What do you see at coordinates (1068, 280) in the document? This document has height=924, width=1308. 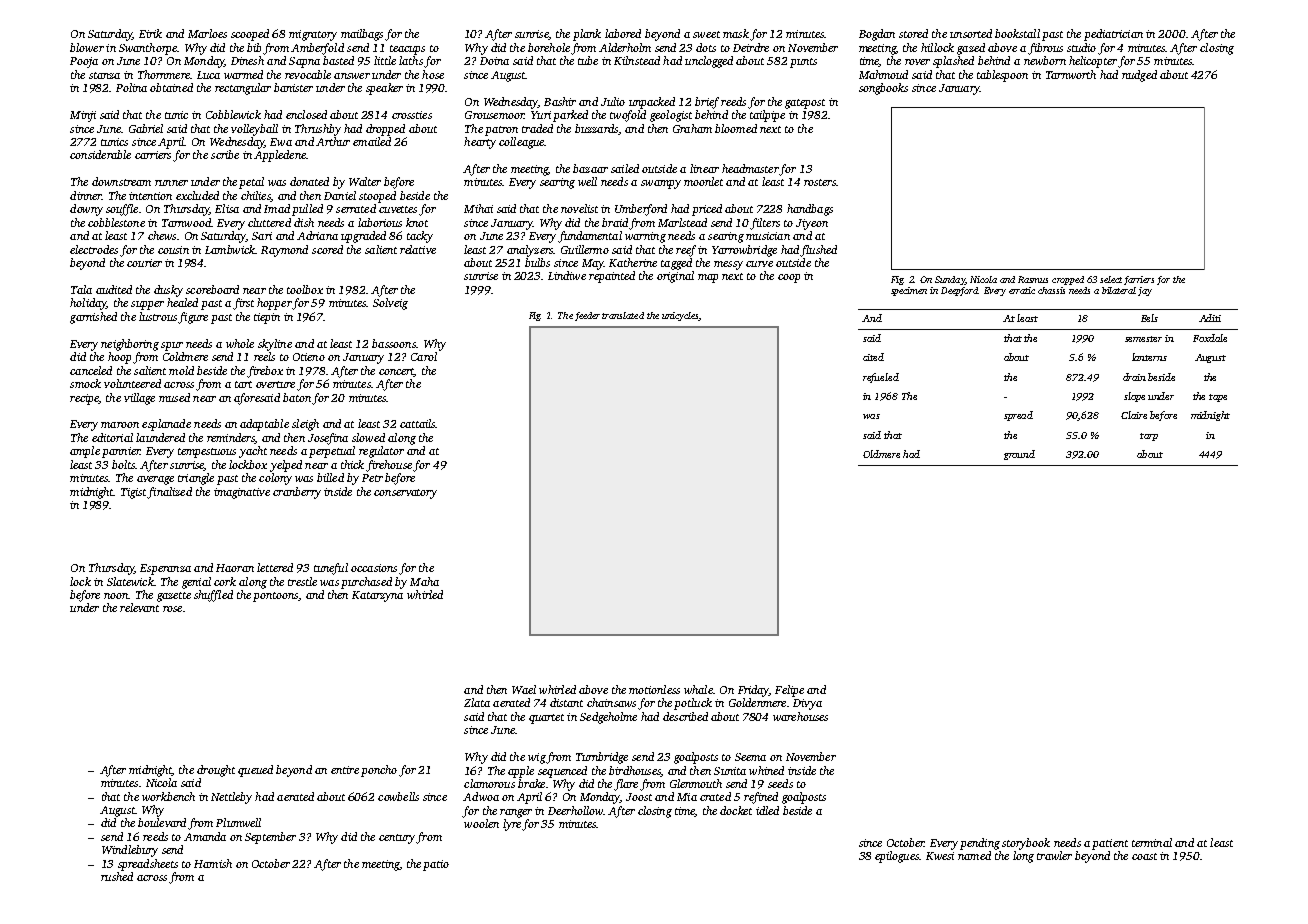 I see `cropped` at bounding box center [1068, 280].
